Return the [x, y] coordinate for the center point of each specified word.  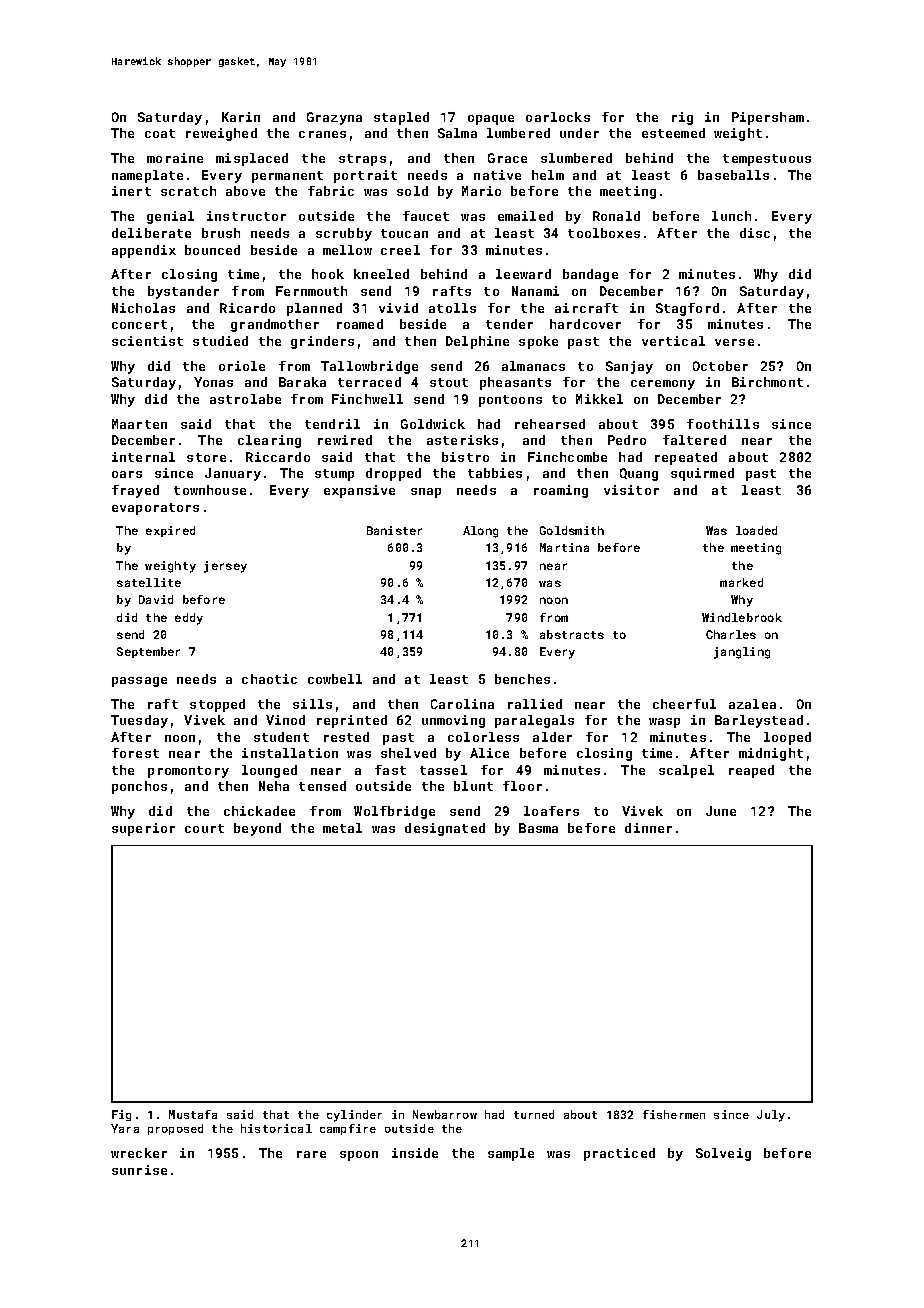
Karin [241, 117]
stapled [401, 118]
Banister [394, 530]
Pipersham [768, 118]
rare [311, 1154]
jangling [742, 653]
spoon [359, 1156]
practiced [619, 1154]
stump [334, 475]
